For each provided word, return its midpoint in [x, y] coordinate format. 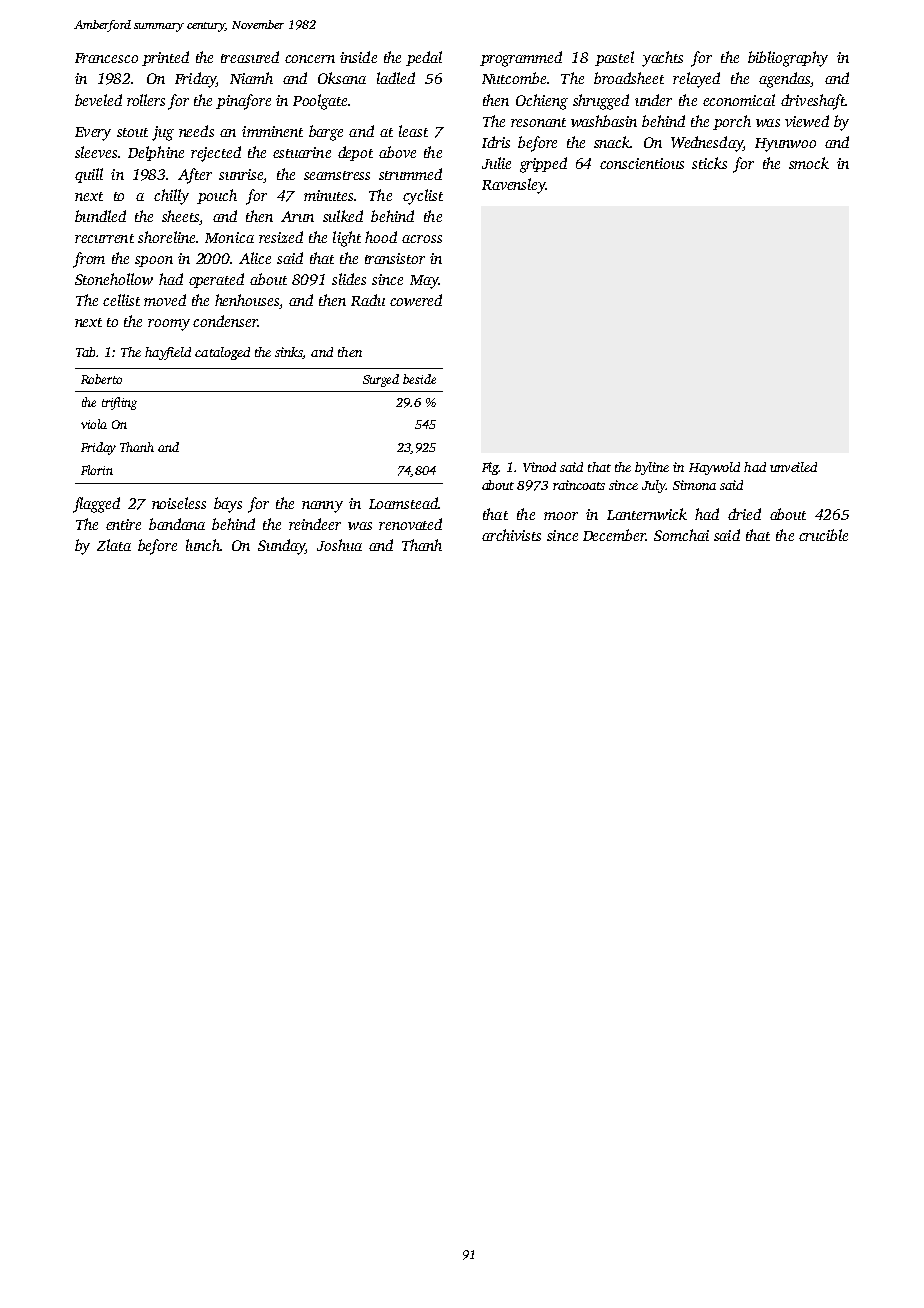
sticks [709, 163]
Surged [381, 380]
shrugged [601, 102]
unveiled [793, 467]
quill [89, 175]
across [422, 239]
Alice [255, 258]
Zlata [114, 545]
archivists [511, 535]
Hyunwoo [785, 145]
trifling [119, 403]
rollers [146, 100]
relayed [696, 80]
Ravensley [514, 186]
